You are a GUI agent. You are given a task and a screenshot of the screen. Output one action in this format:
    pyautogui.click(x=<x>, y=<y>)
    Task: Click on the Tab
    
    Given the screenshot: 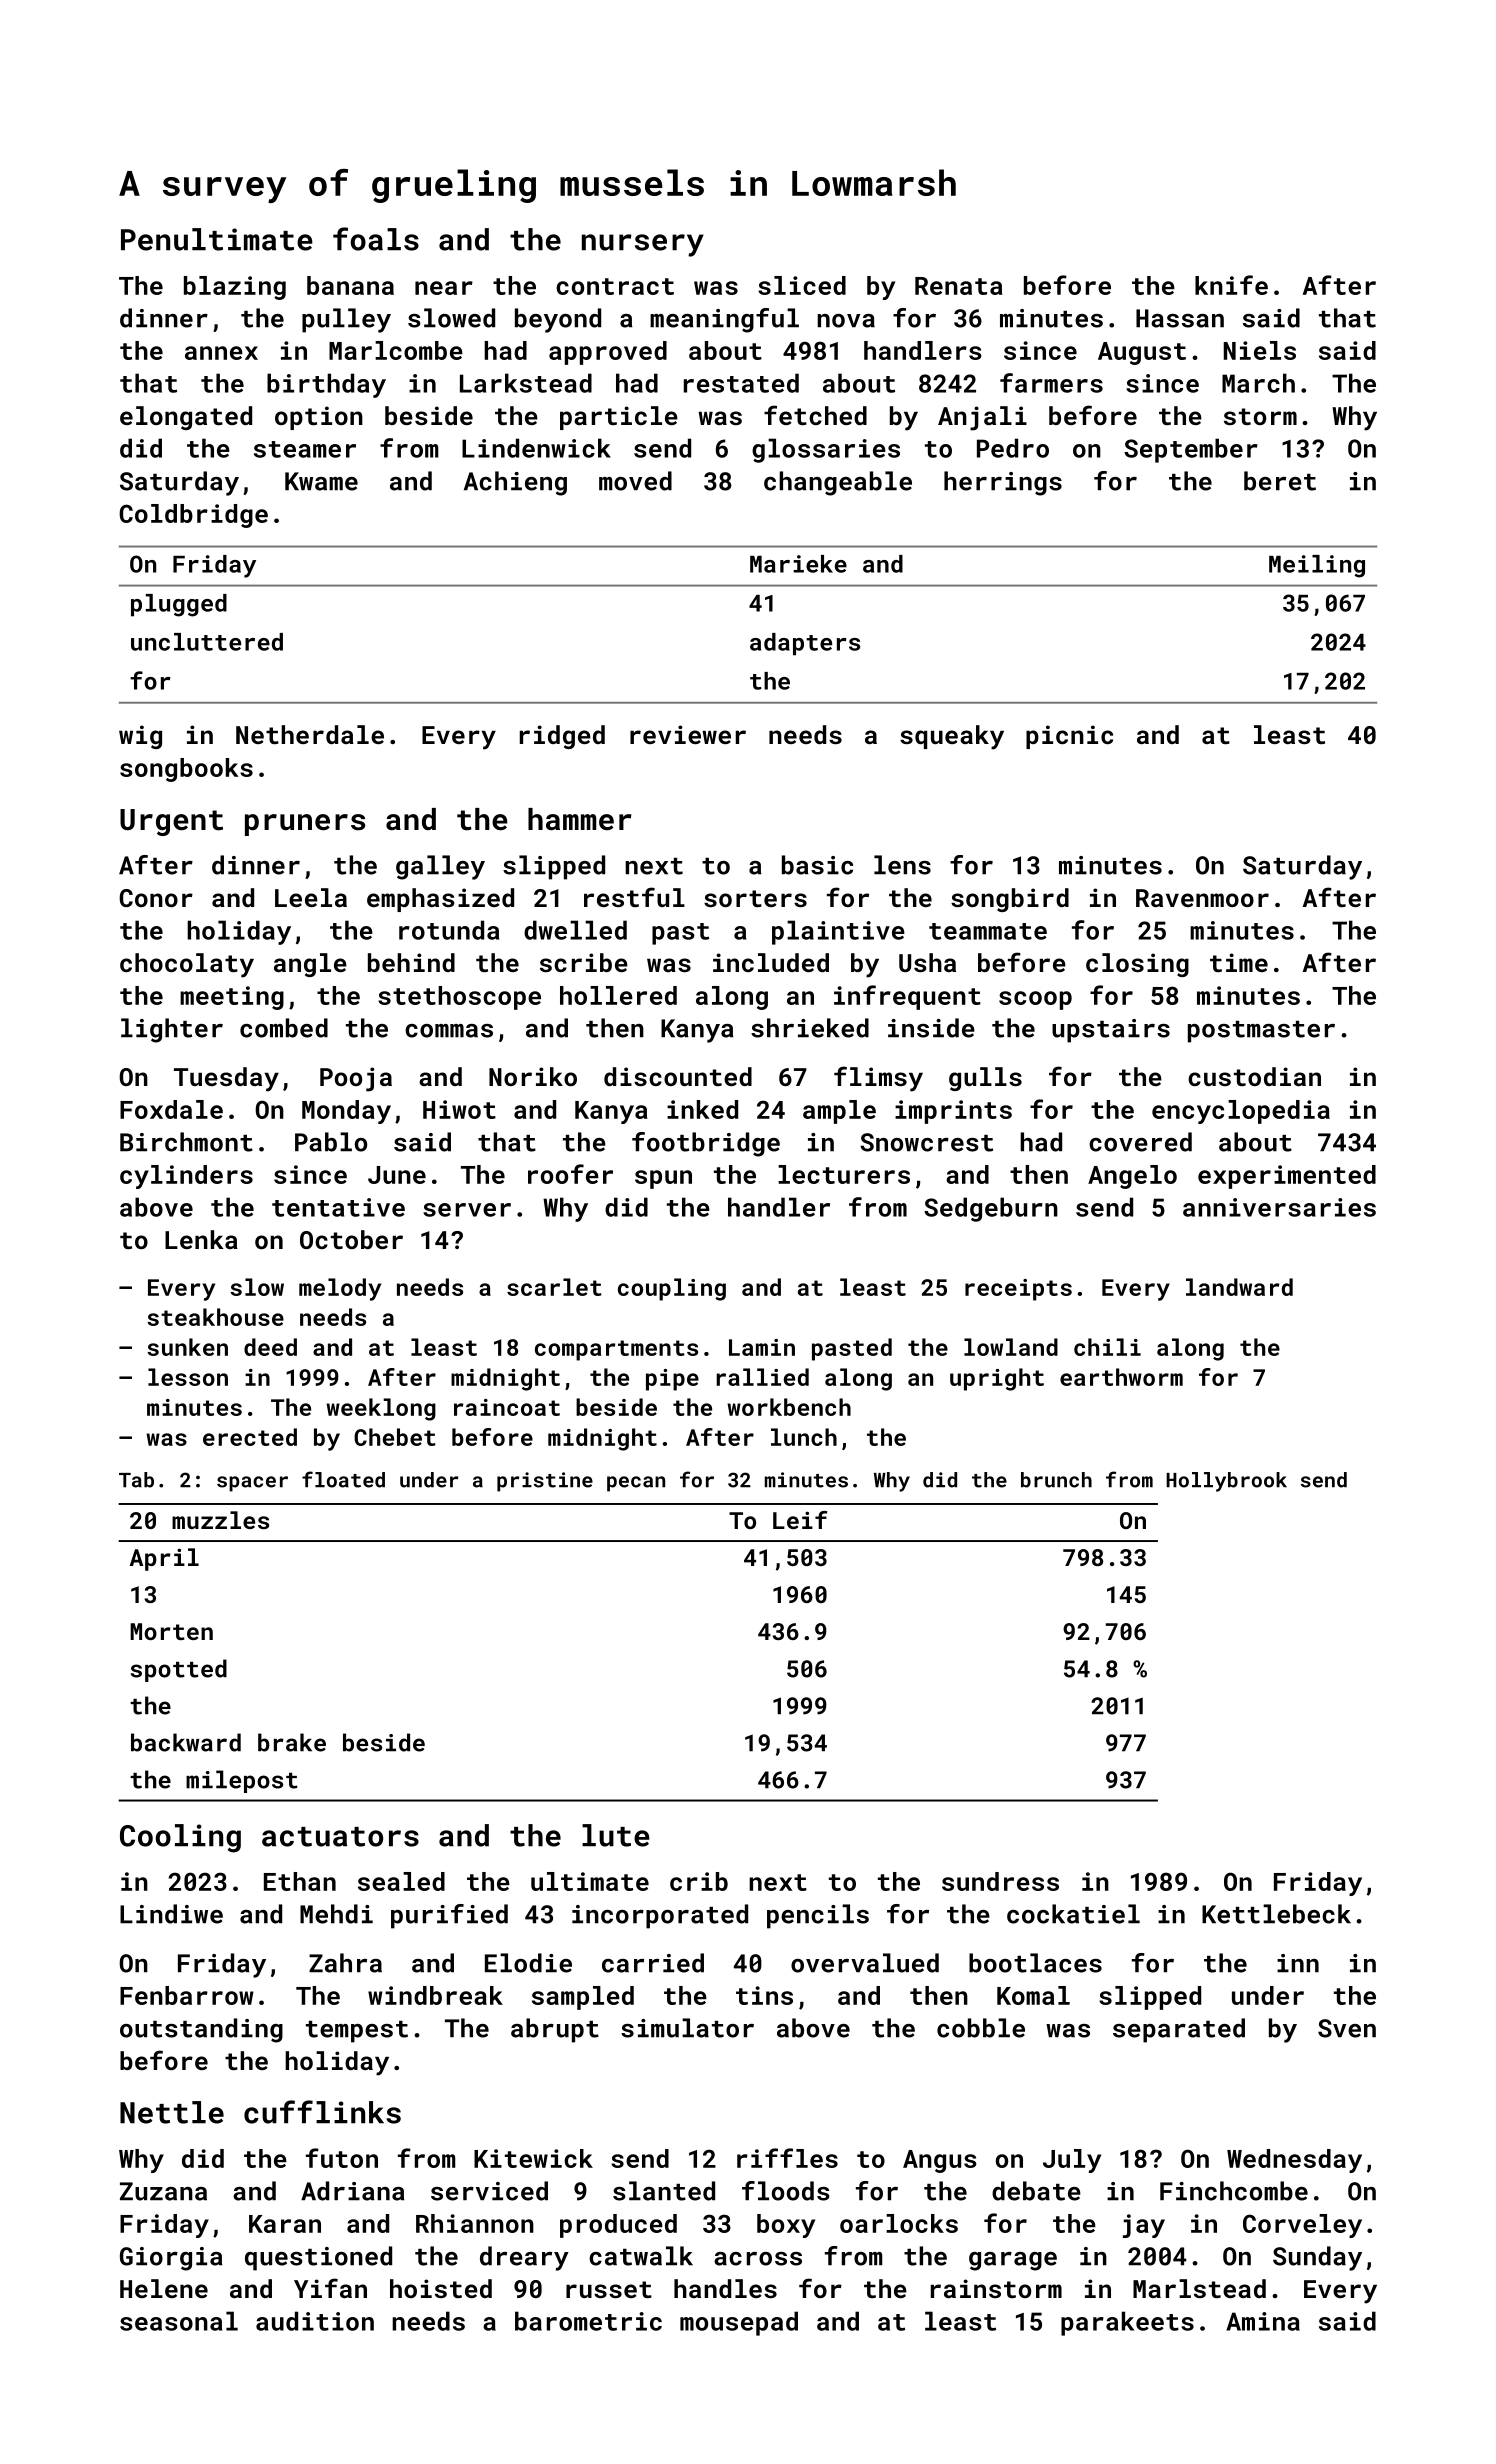 What is the action you would take?
    pyautogui.click(x=136, y=1480)
